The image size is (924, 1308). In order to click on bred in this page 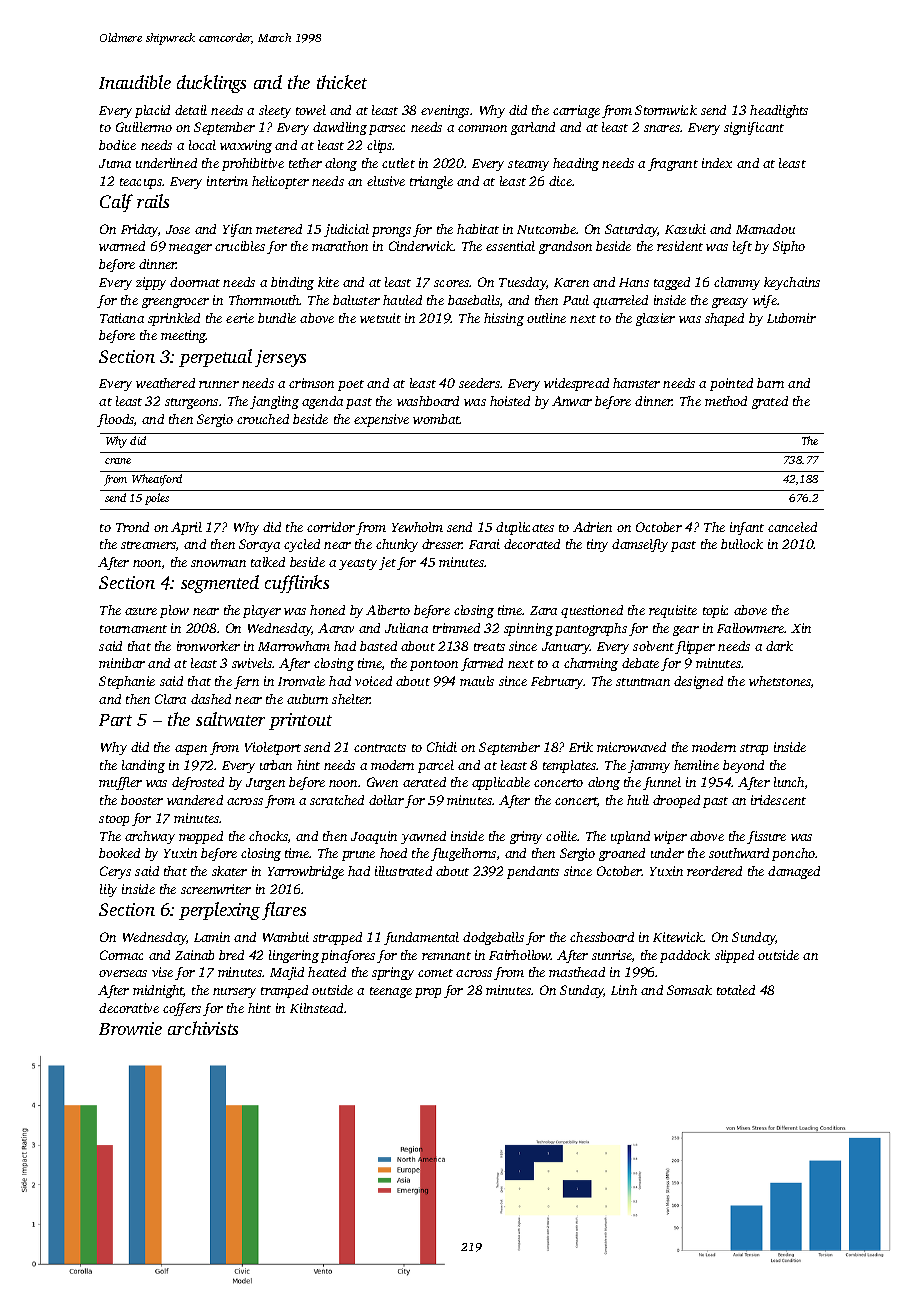, I will do `click(231, 955)`.
